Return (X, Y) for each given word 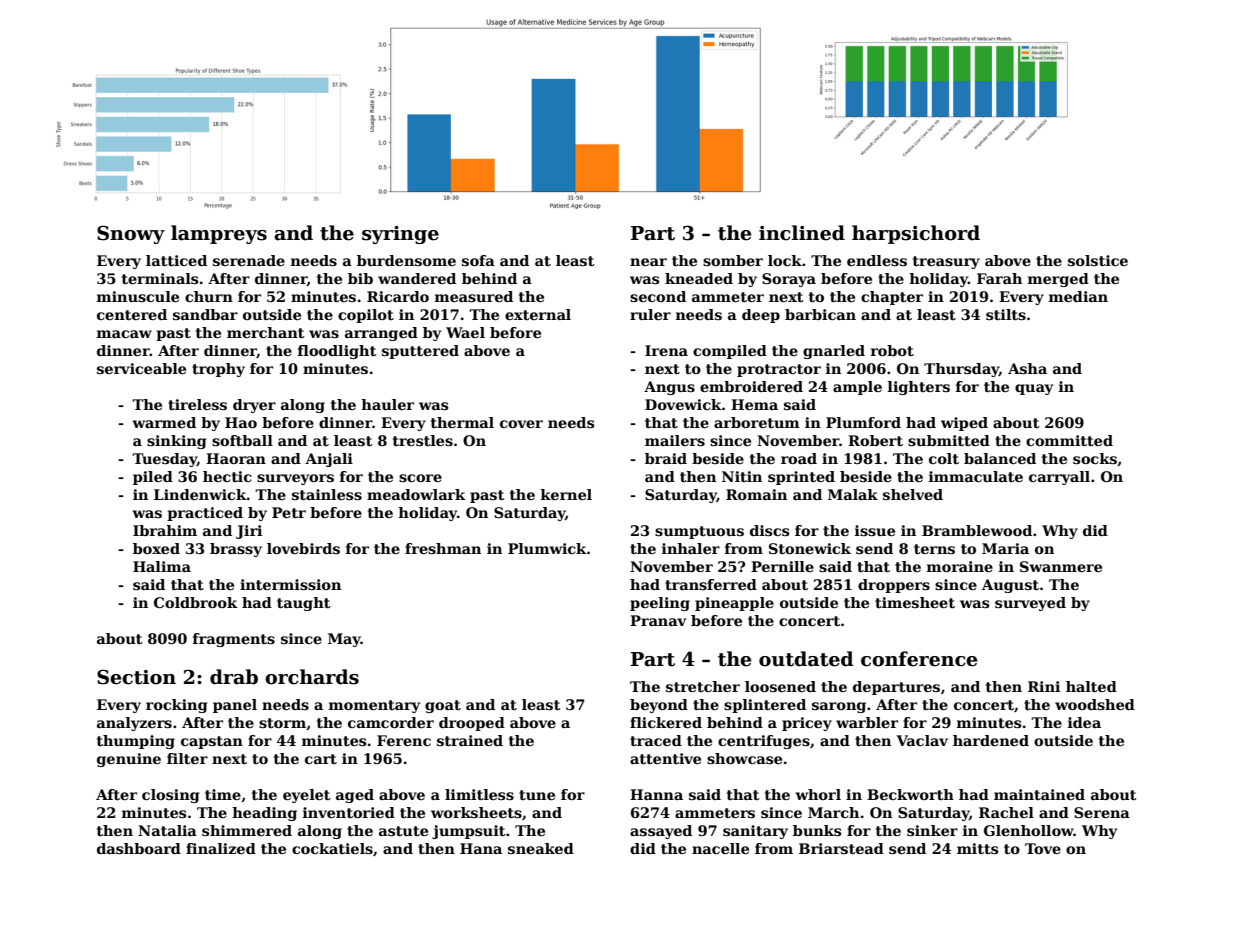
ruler (650, 314)
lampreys (219, 234)
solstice (1098, 260)
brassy (236, 550)
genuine (129, 760)
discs (769, 530)
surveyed (1030, 604)
